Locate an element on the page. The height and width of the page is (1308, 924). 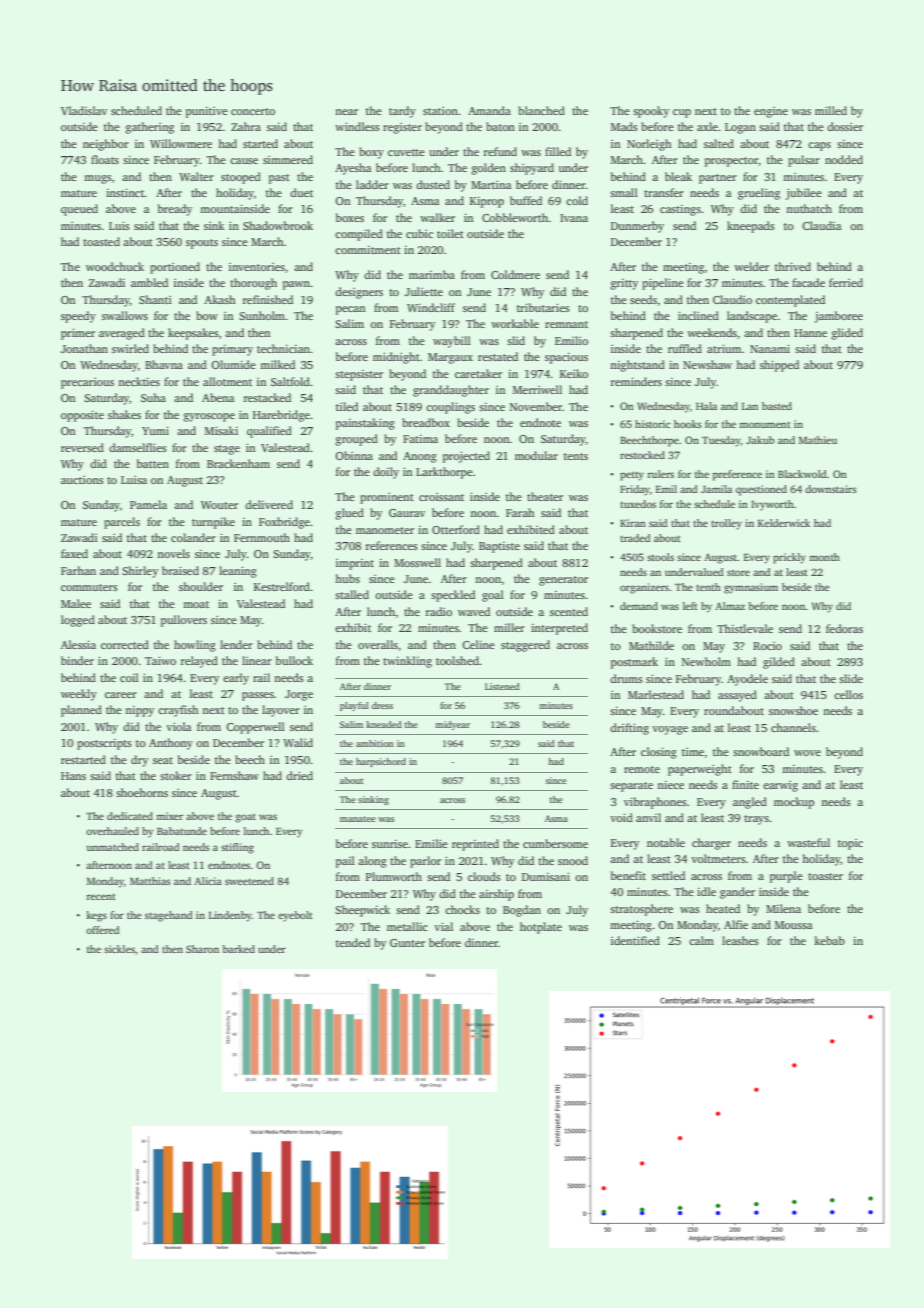
barked is located at coordinates (238, 949).
